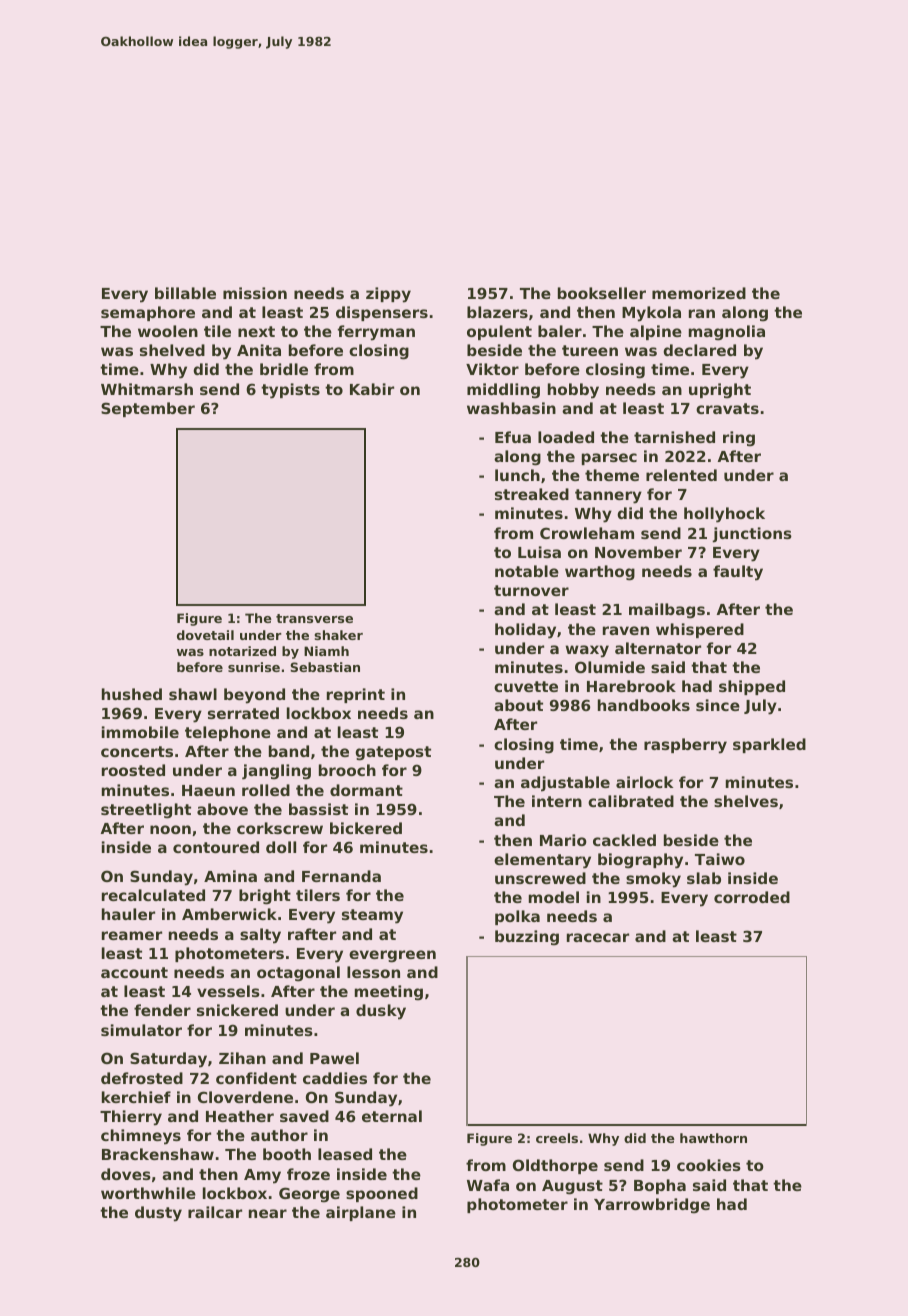  Describe the element at coordinates (158, 1214) in the screenshot. I see `dusty` at that location.
